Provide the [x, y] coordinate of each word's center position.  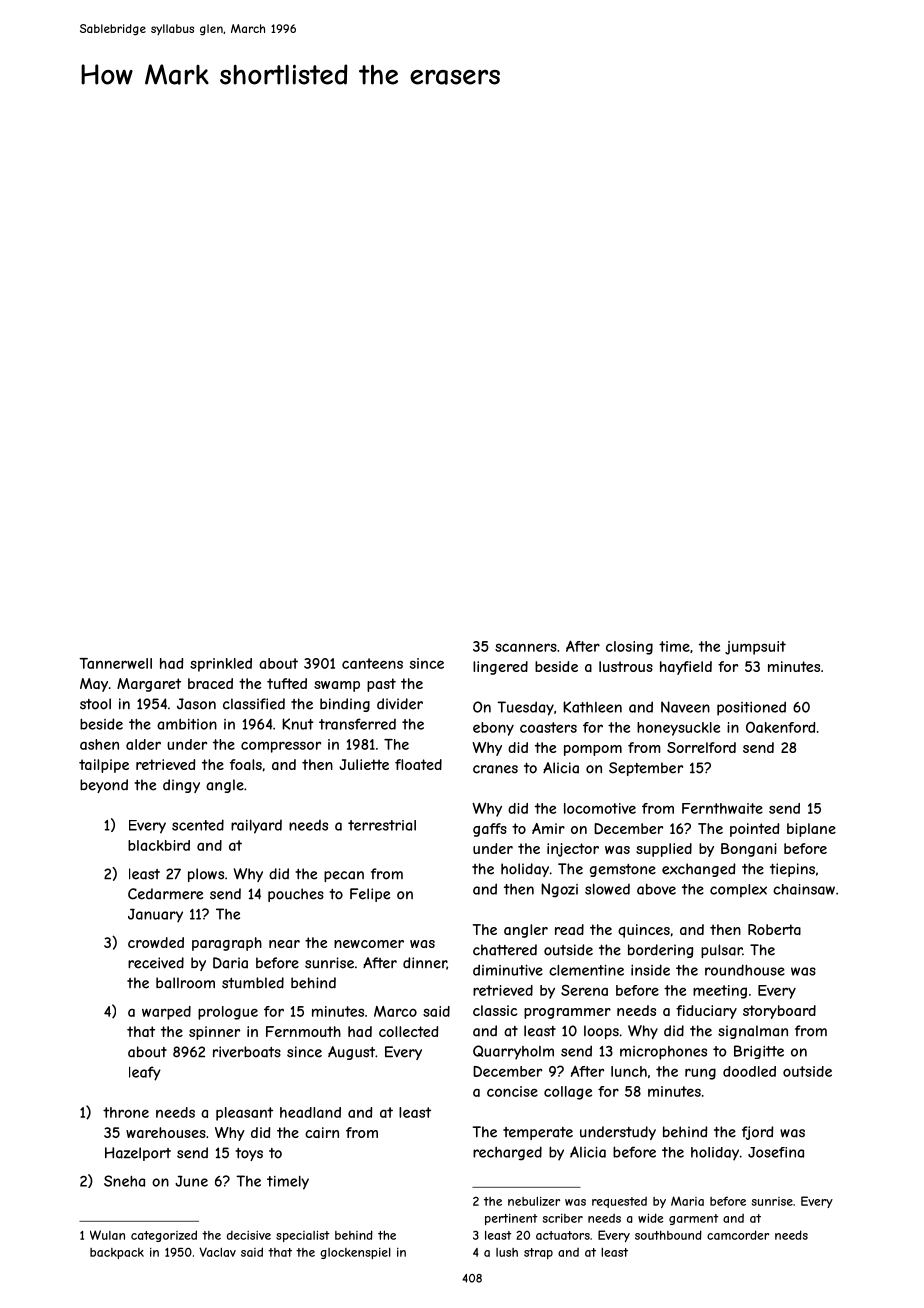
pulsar [721, 951]
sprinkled [221, 665]
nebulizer [534, 1201]
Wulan [107, 1235]
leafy [145, 1073]
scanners [526, 647]
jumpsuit [755, 648]
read [569, 929]
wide [650, 1218]
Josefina [776, 1152]
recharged [507, 1153]
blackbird [159, 845]
